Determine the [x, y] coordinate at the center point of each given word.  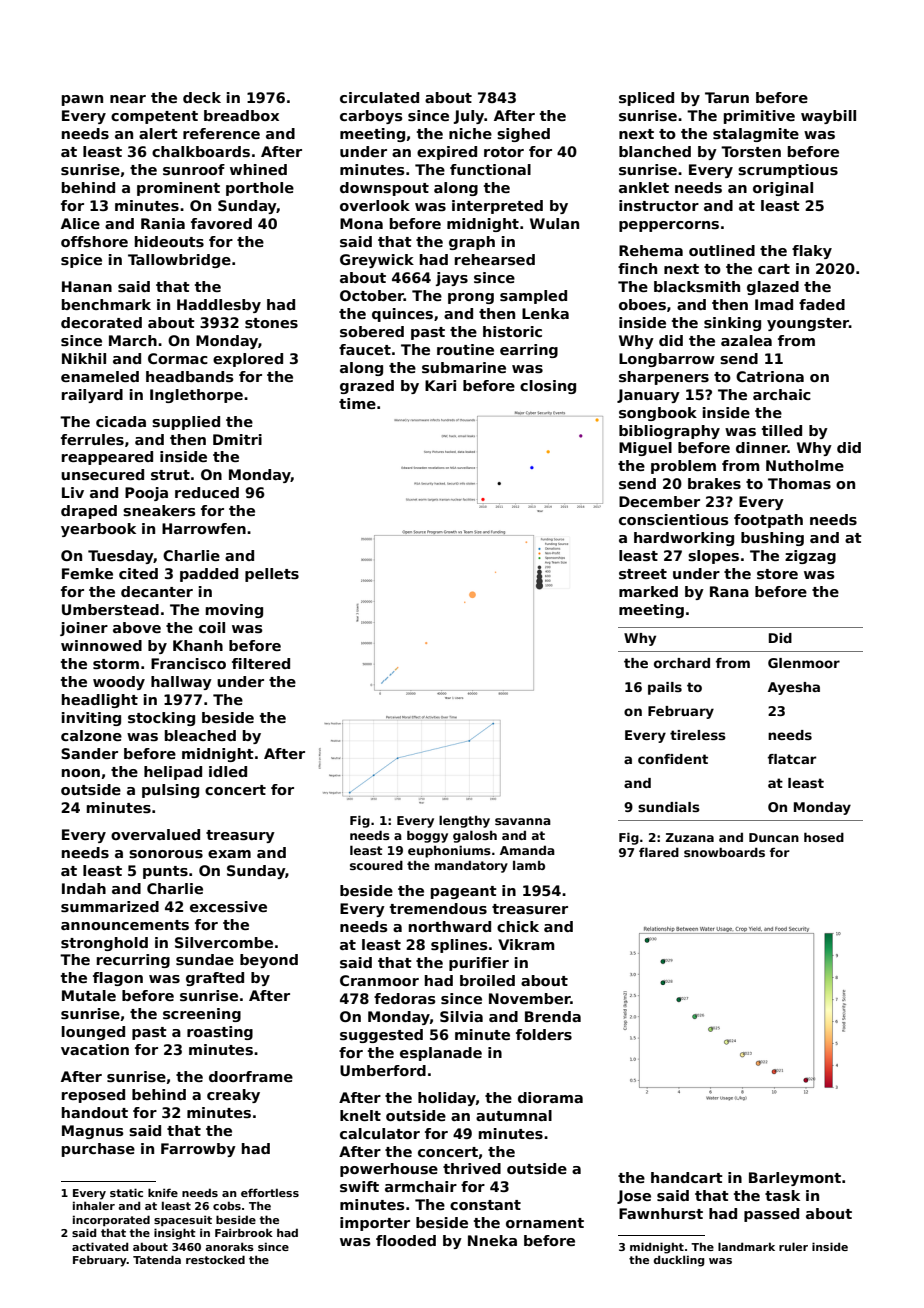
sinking [732, 324]
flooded [406, 1240]
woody [119, 683]
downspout [384, 189]
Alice [80, 223]
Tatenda [157, 1259]
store [777, 574]
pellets [272, 575]
